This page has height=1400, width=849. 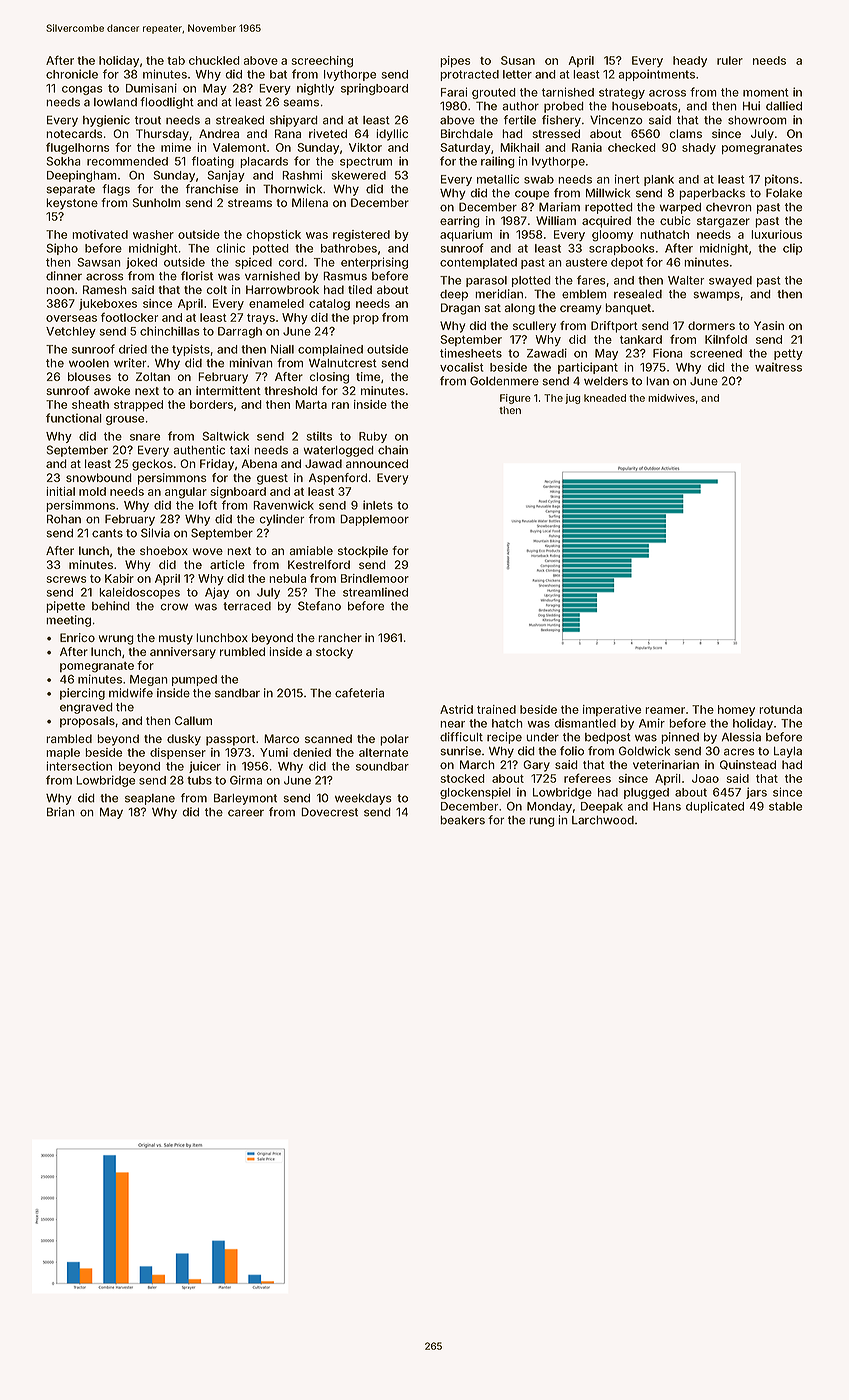 I want to click on Kabir, so click(x=119, y=578).
